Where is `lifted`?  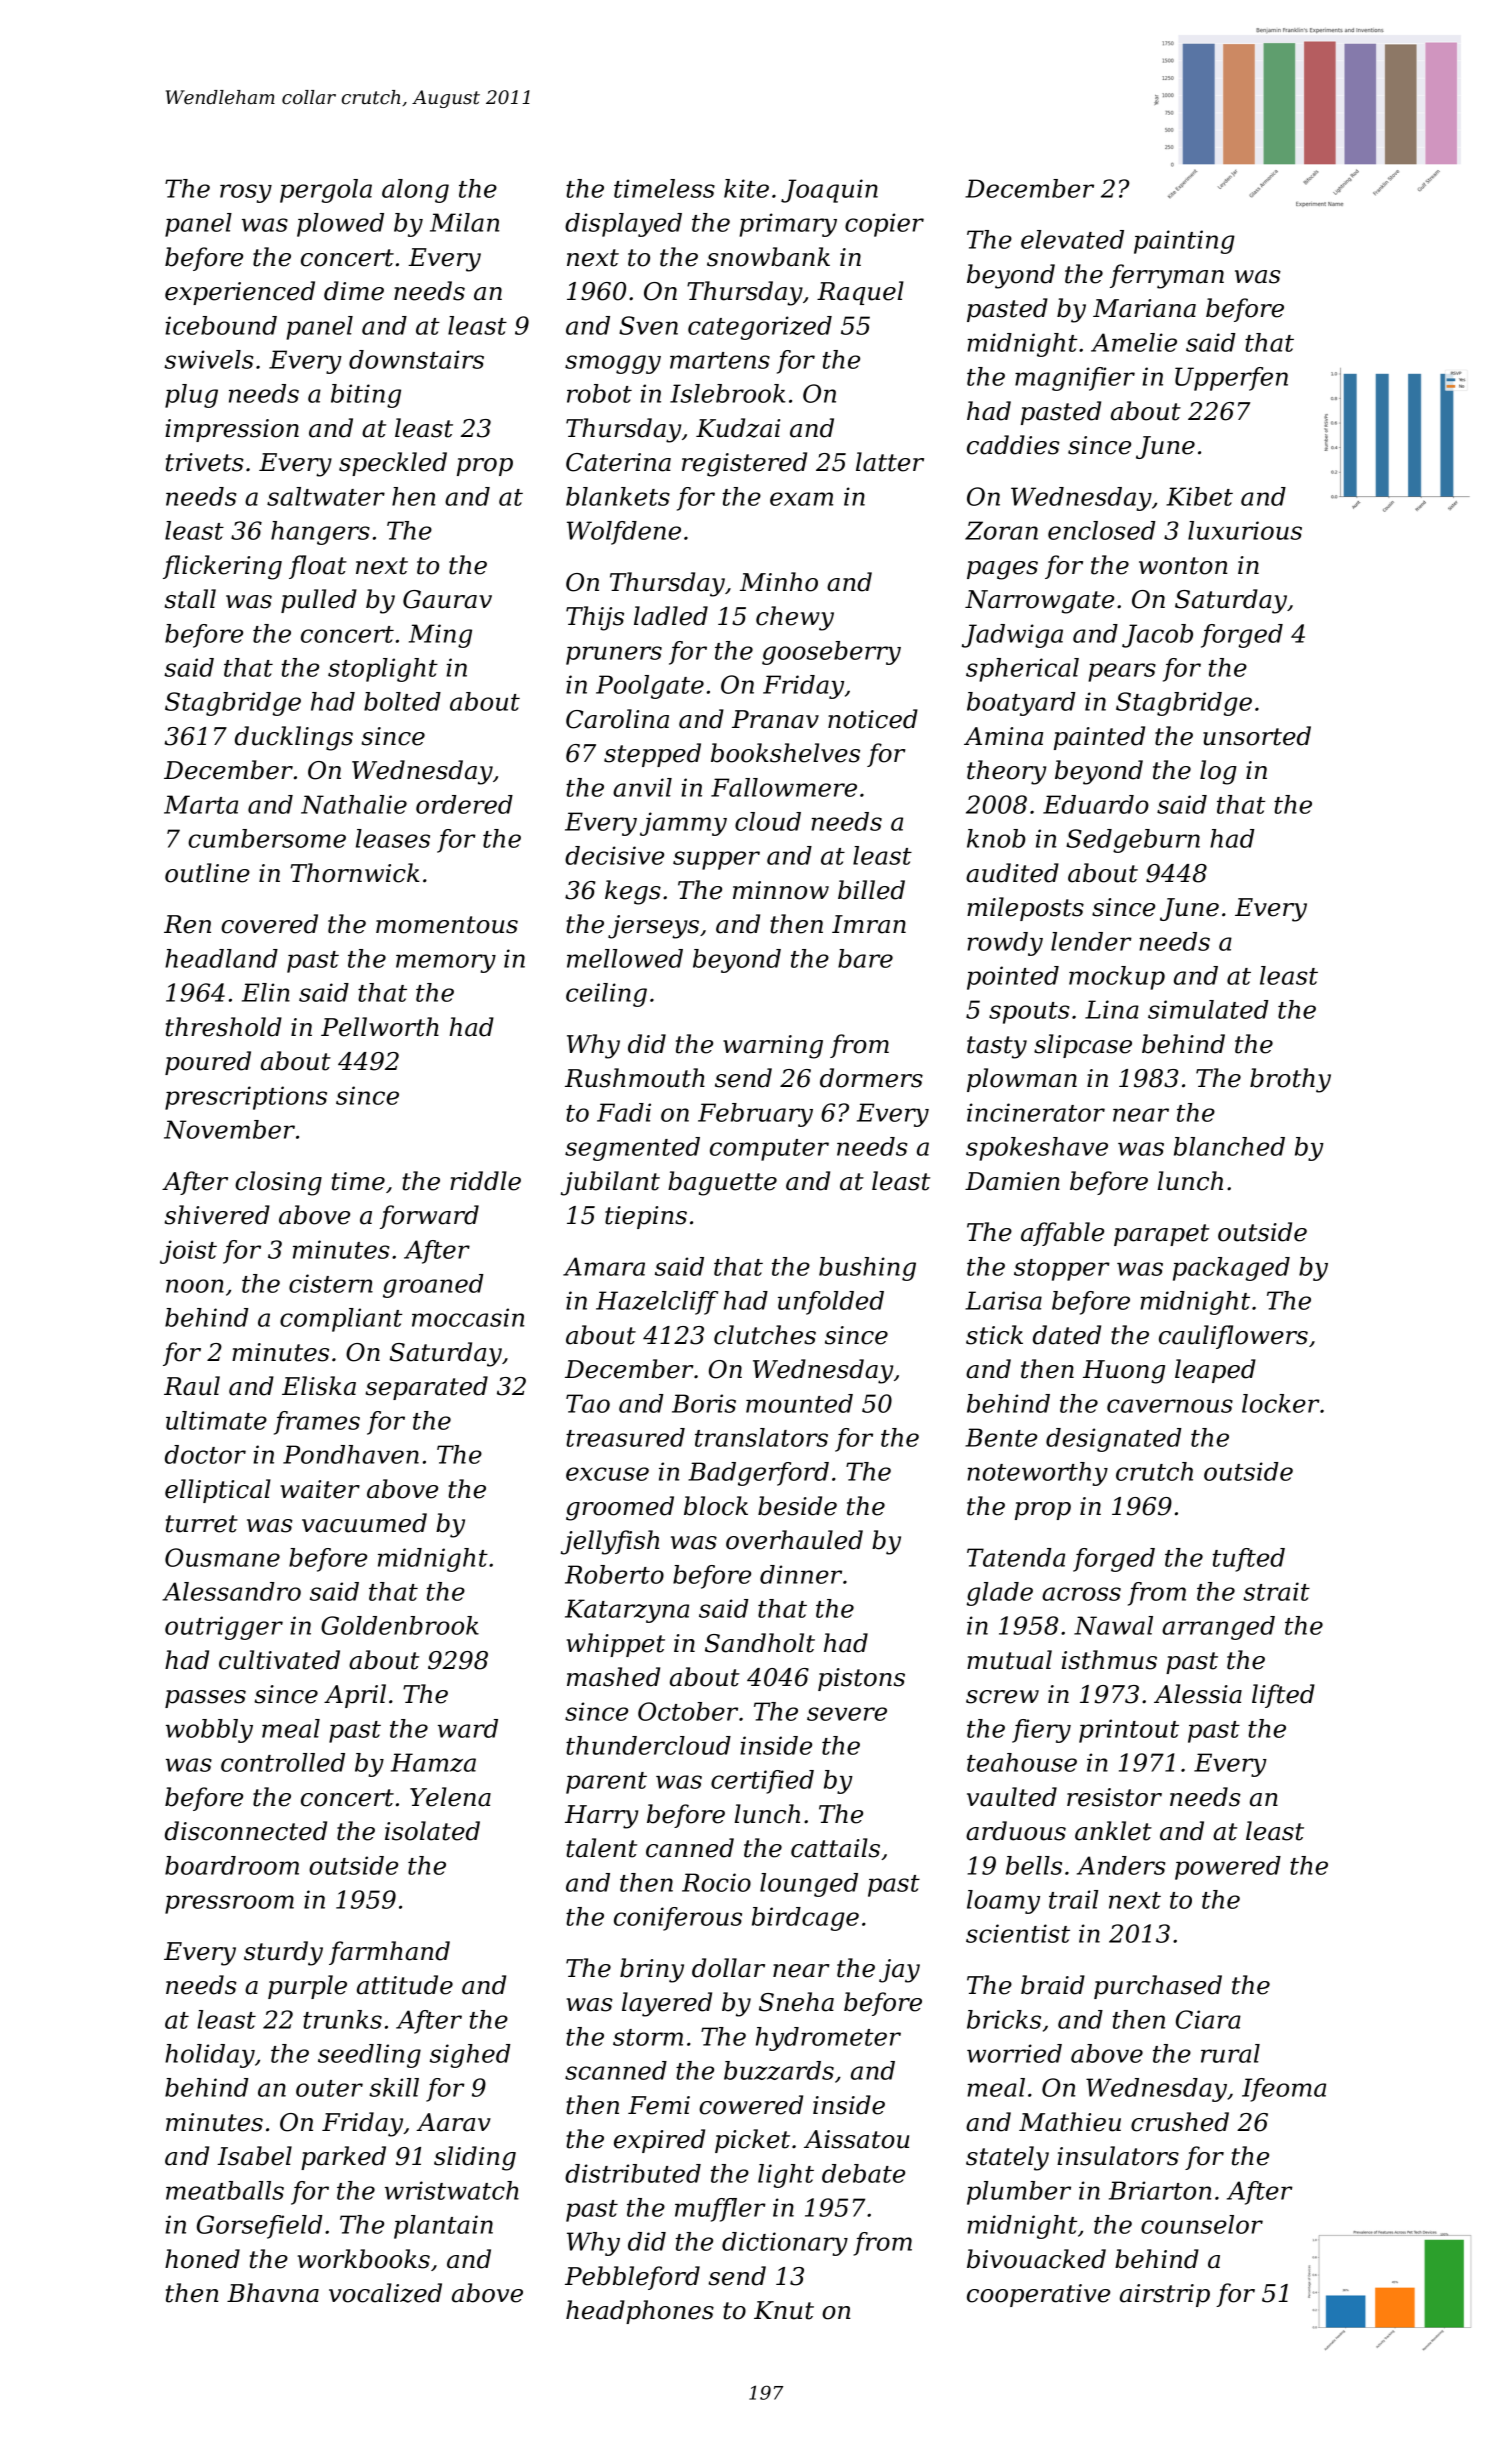
lifted is located at coordinates (1283, 1696).
